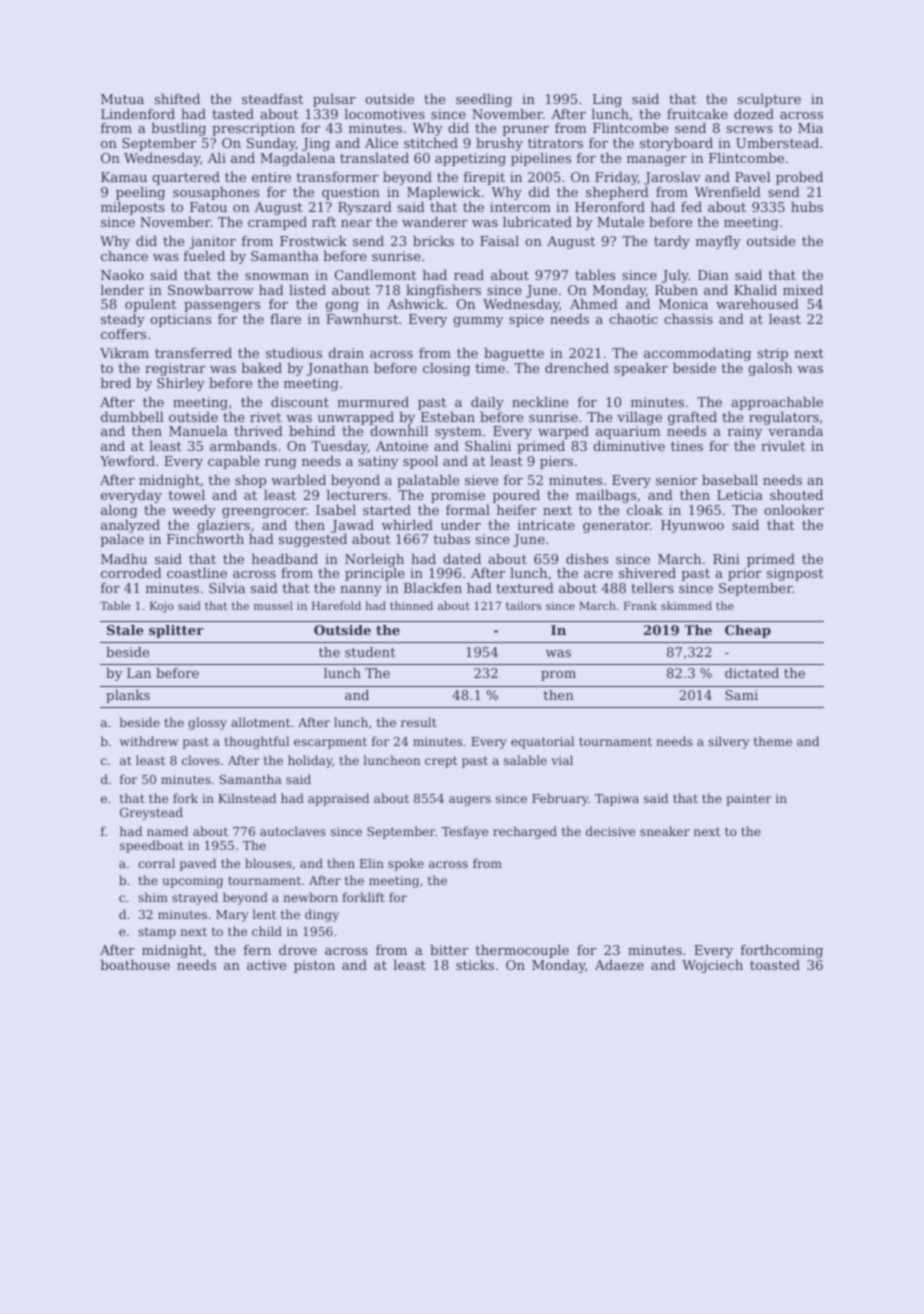  Describe the element at coordinates (128, 696) in the screenshot. I see `planks` at that location.
